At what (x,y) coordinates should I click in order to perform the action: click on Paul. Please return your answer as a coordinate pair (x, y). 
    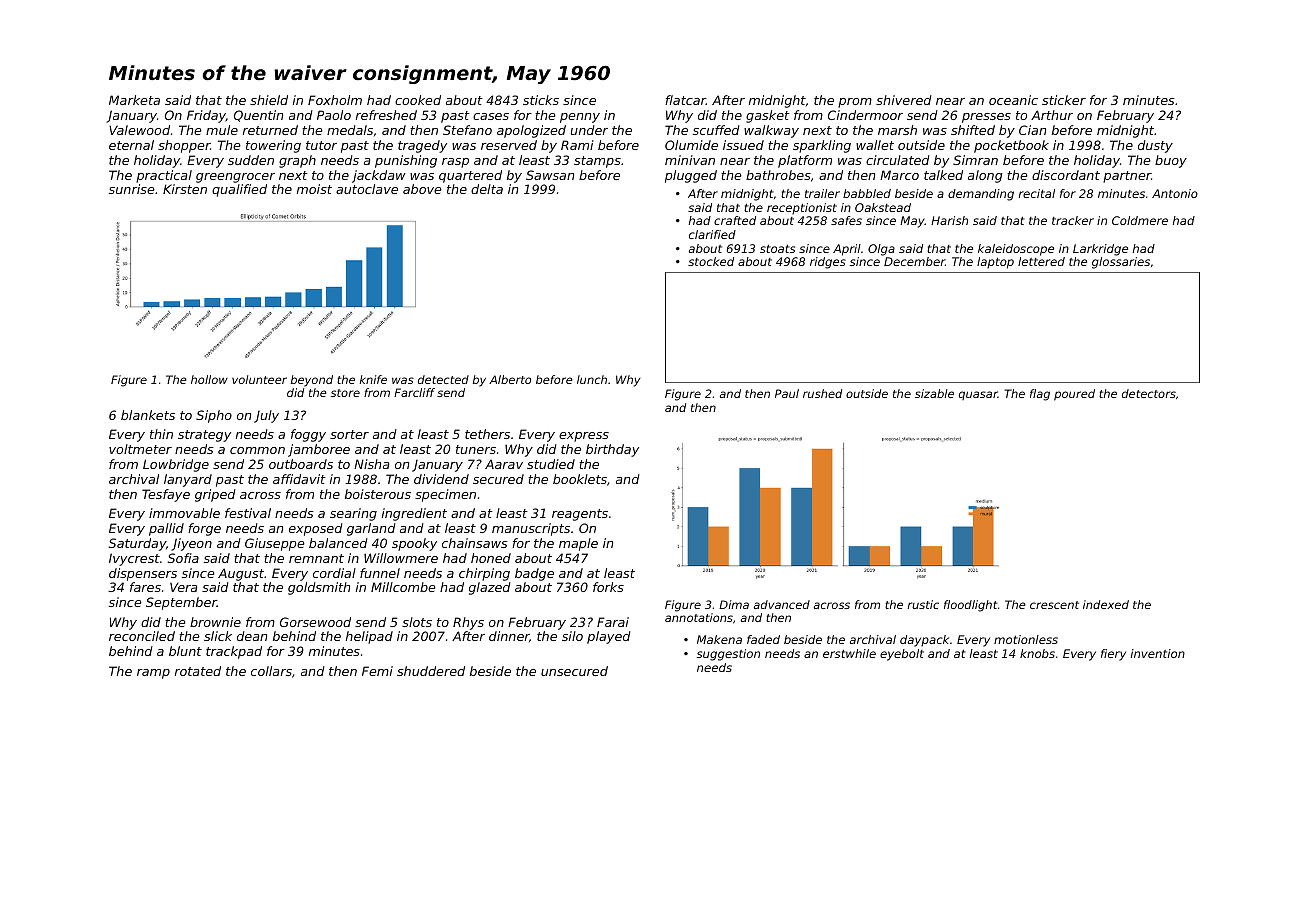
    Looking at the image, I should click on (787, 393).
